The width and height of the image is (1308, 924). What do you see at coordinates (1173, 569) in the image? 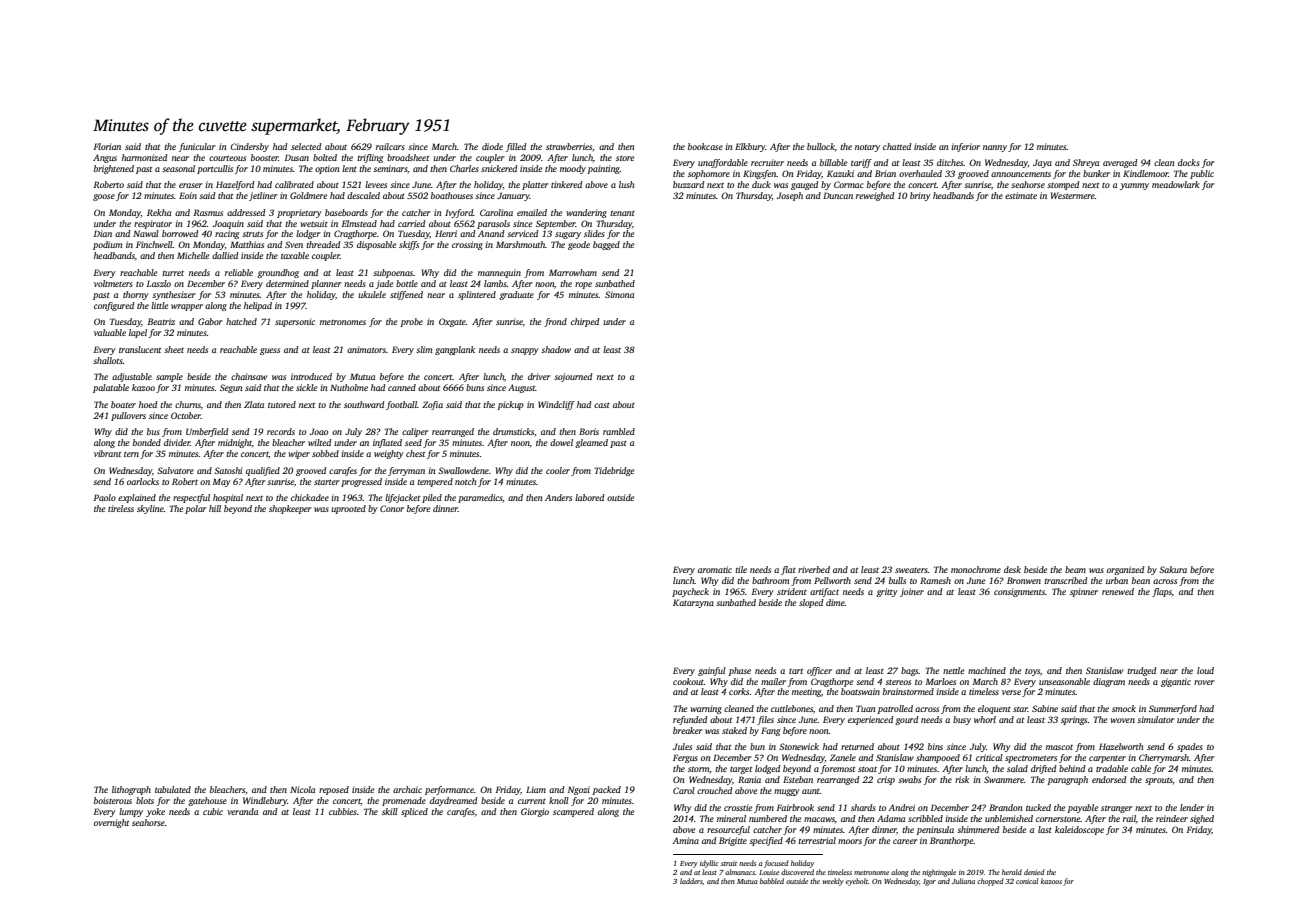
I see `Sakura` at bounding box center [1173, 569].
